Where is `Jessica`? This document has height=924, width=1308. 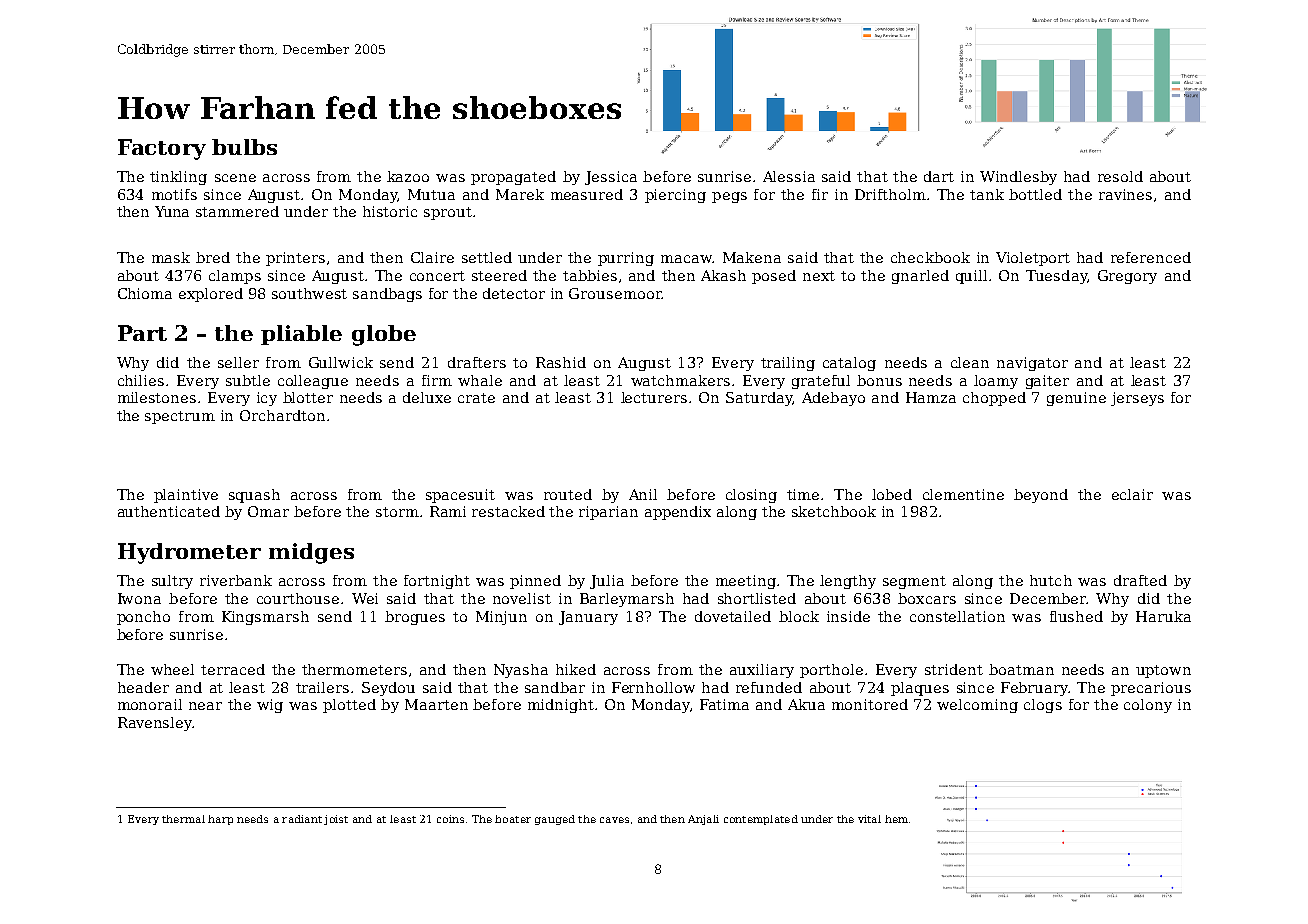 Jessica is located at coordinates (611, 178).
